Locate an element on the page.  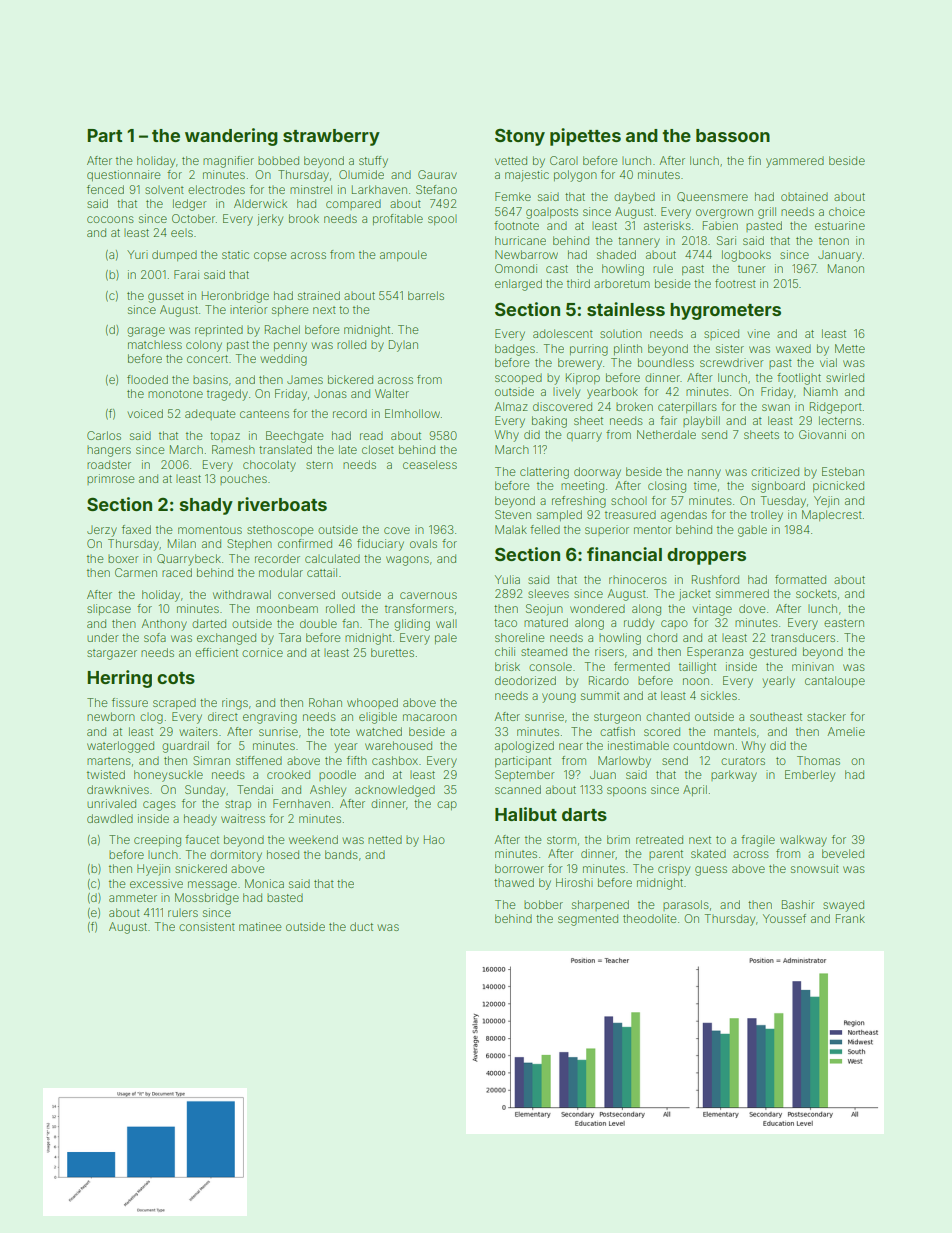
segmented is located at coordinates (588, 920).
